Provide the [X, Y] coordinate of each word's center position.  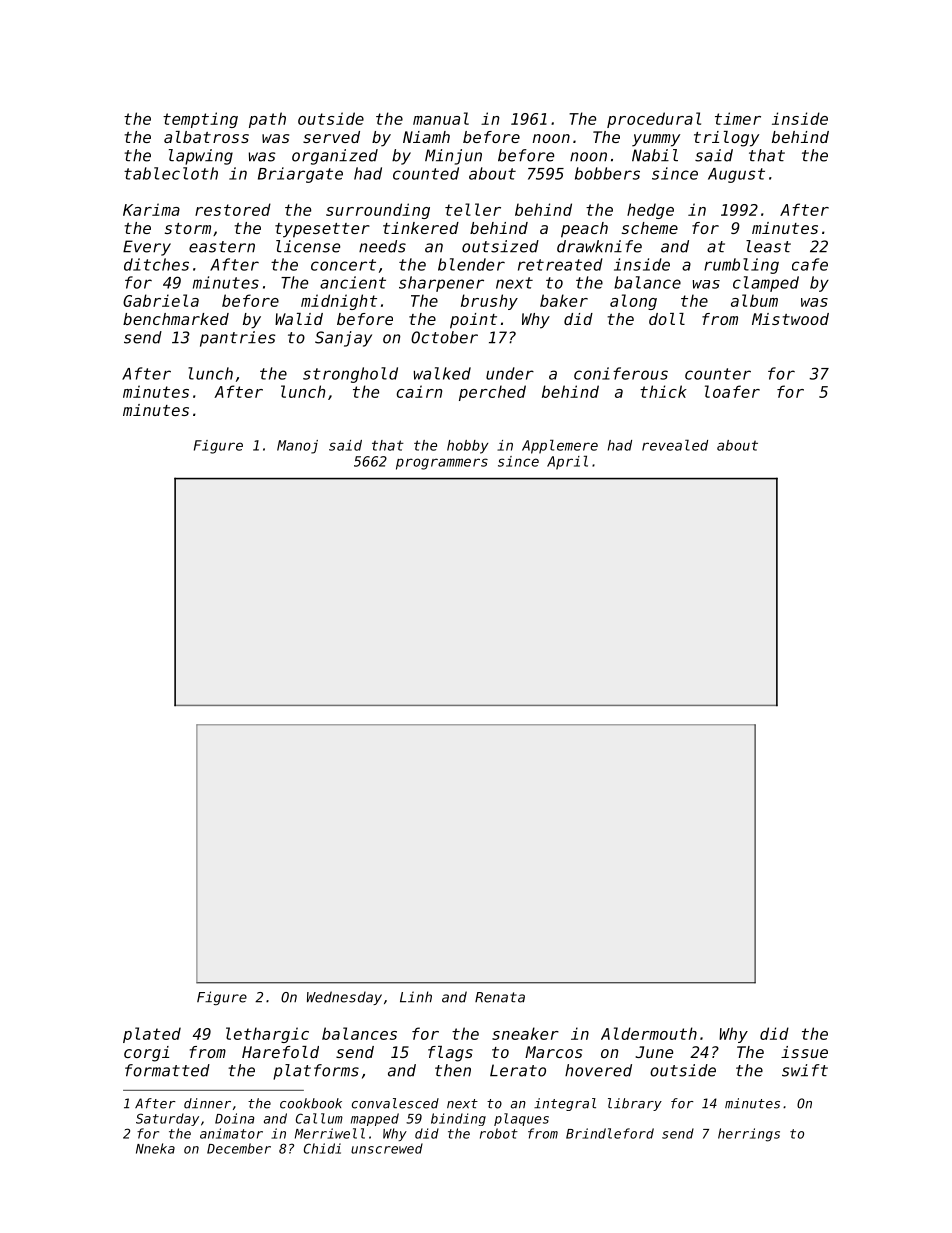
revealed [675, 445]
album [754, 300]
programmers [442, 464]
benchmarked [176, 319]
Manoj [297, 447]
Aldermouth [649, 1033]
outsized [500, 246]
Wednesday [344, 998]
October [444, 337]
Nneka [155, 1148]
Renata [500, 997]
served [331, 137]
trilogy [726, 139]
